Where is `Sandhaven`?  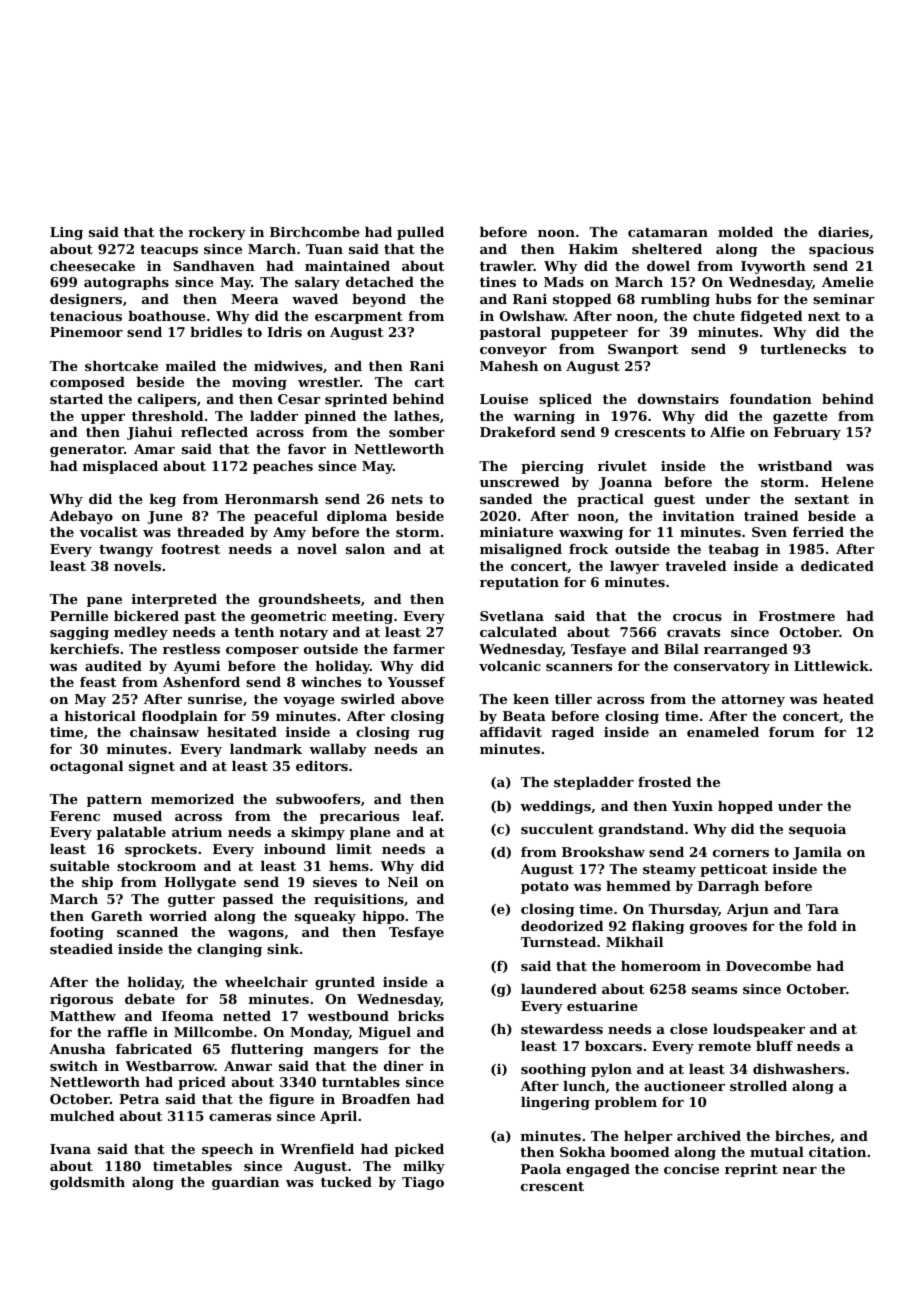 Sandhaven is located at coordinates (214, 266).
